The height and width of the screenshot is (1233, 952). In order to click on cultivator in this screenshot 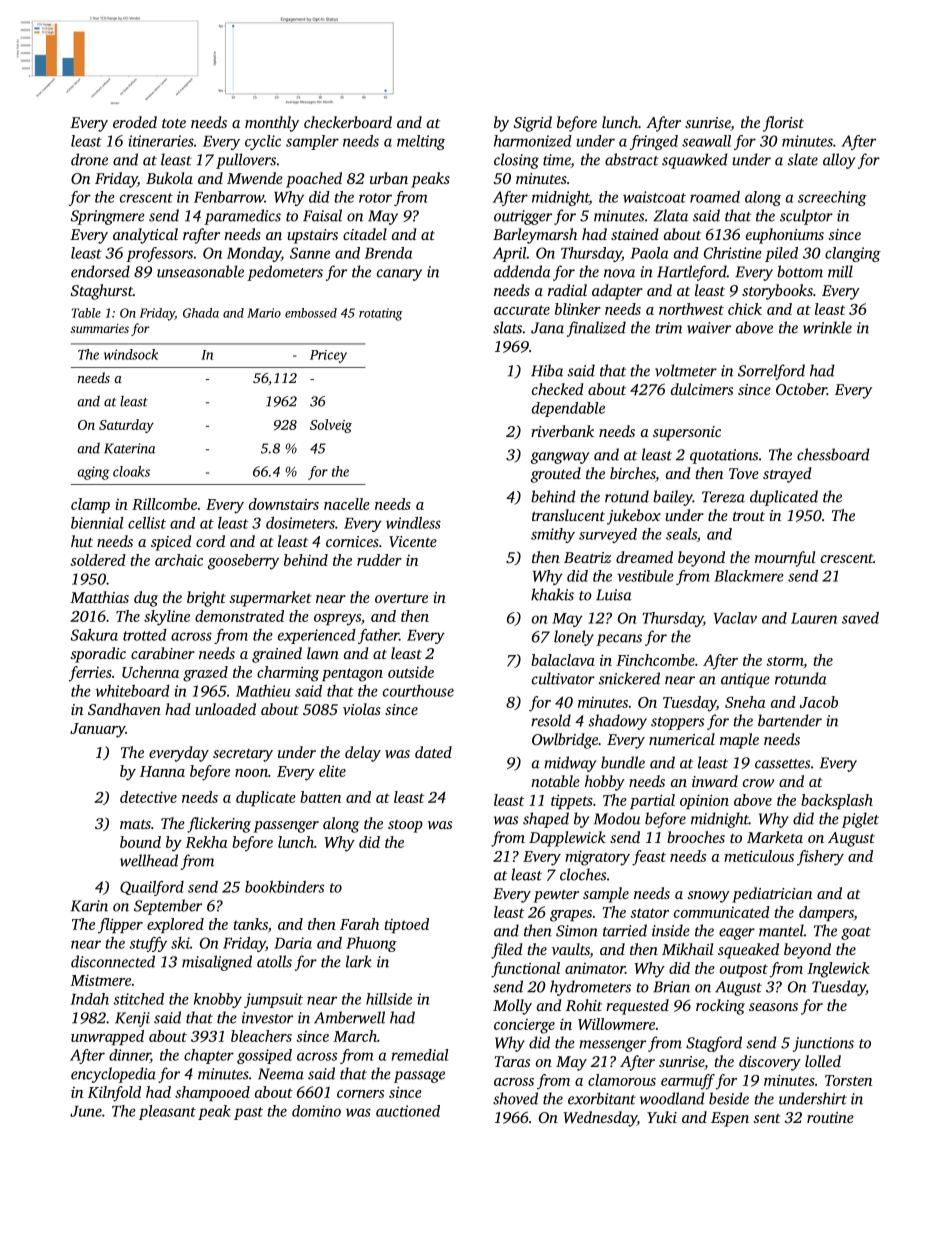, I will do `click(563, 678)`.
